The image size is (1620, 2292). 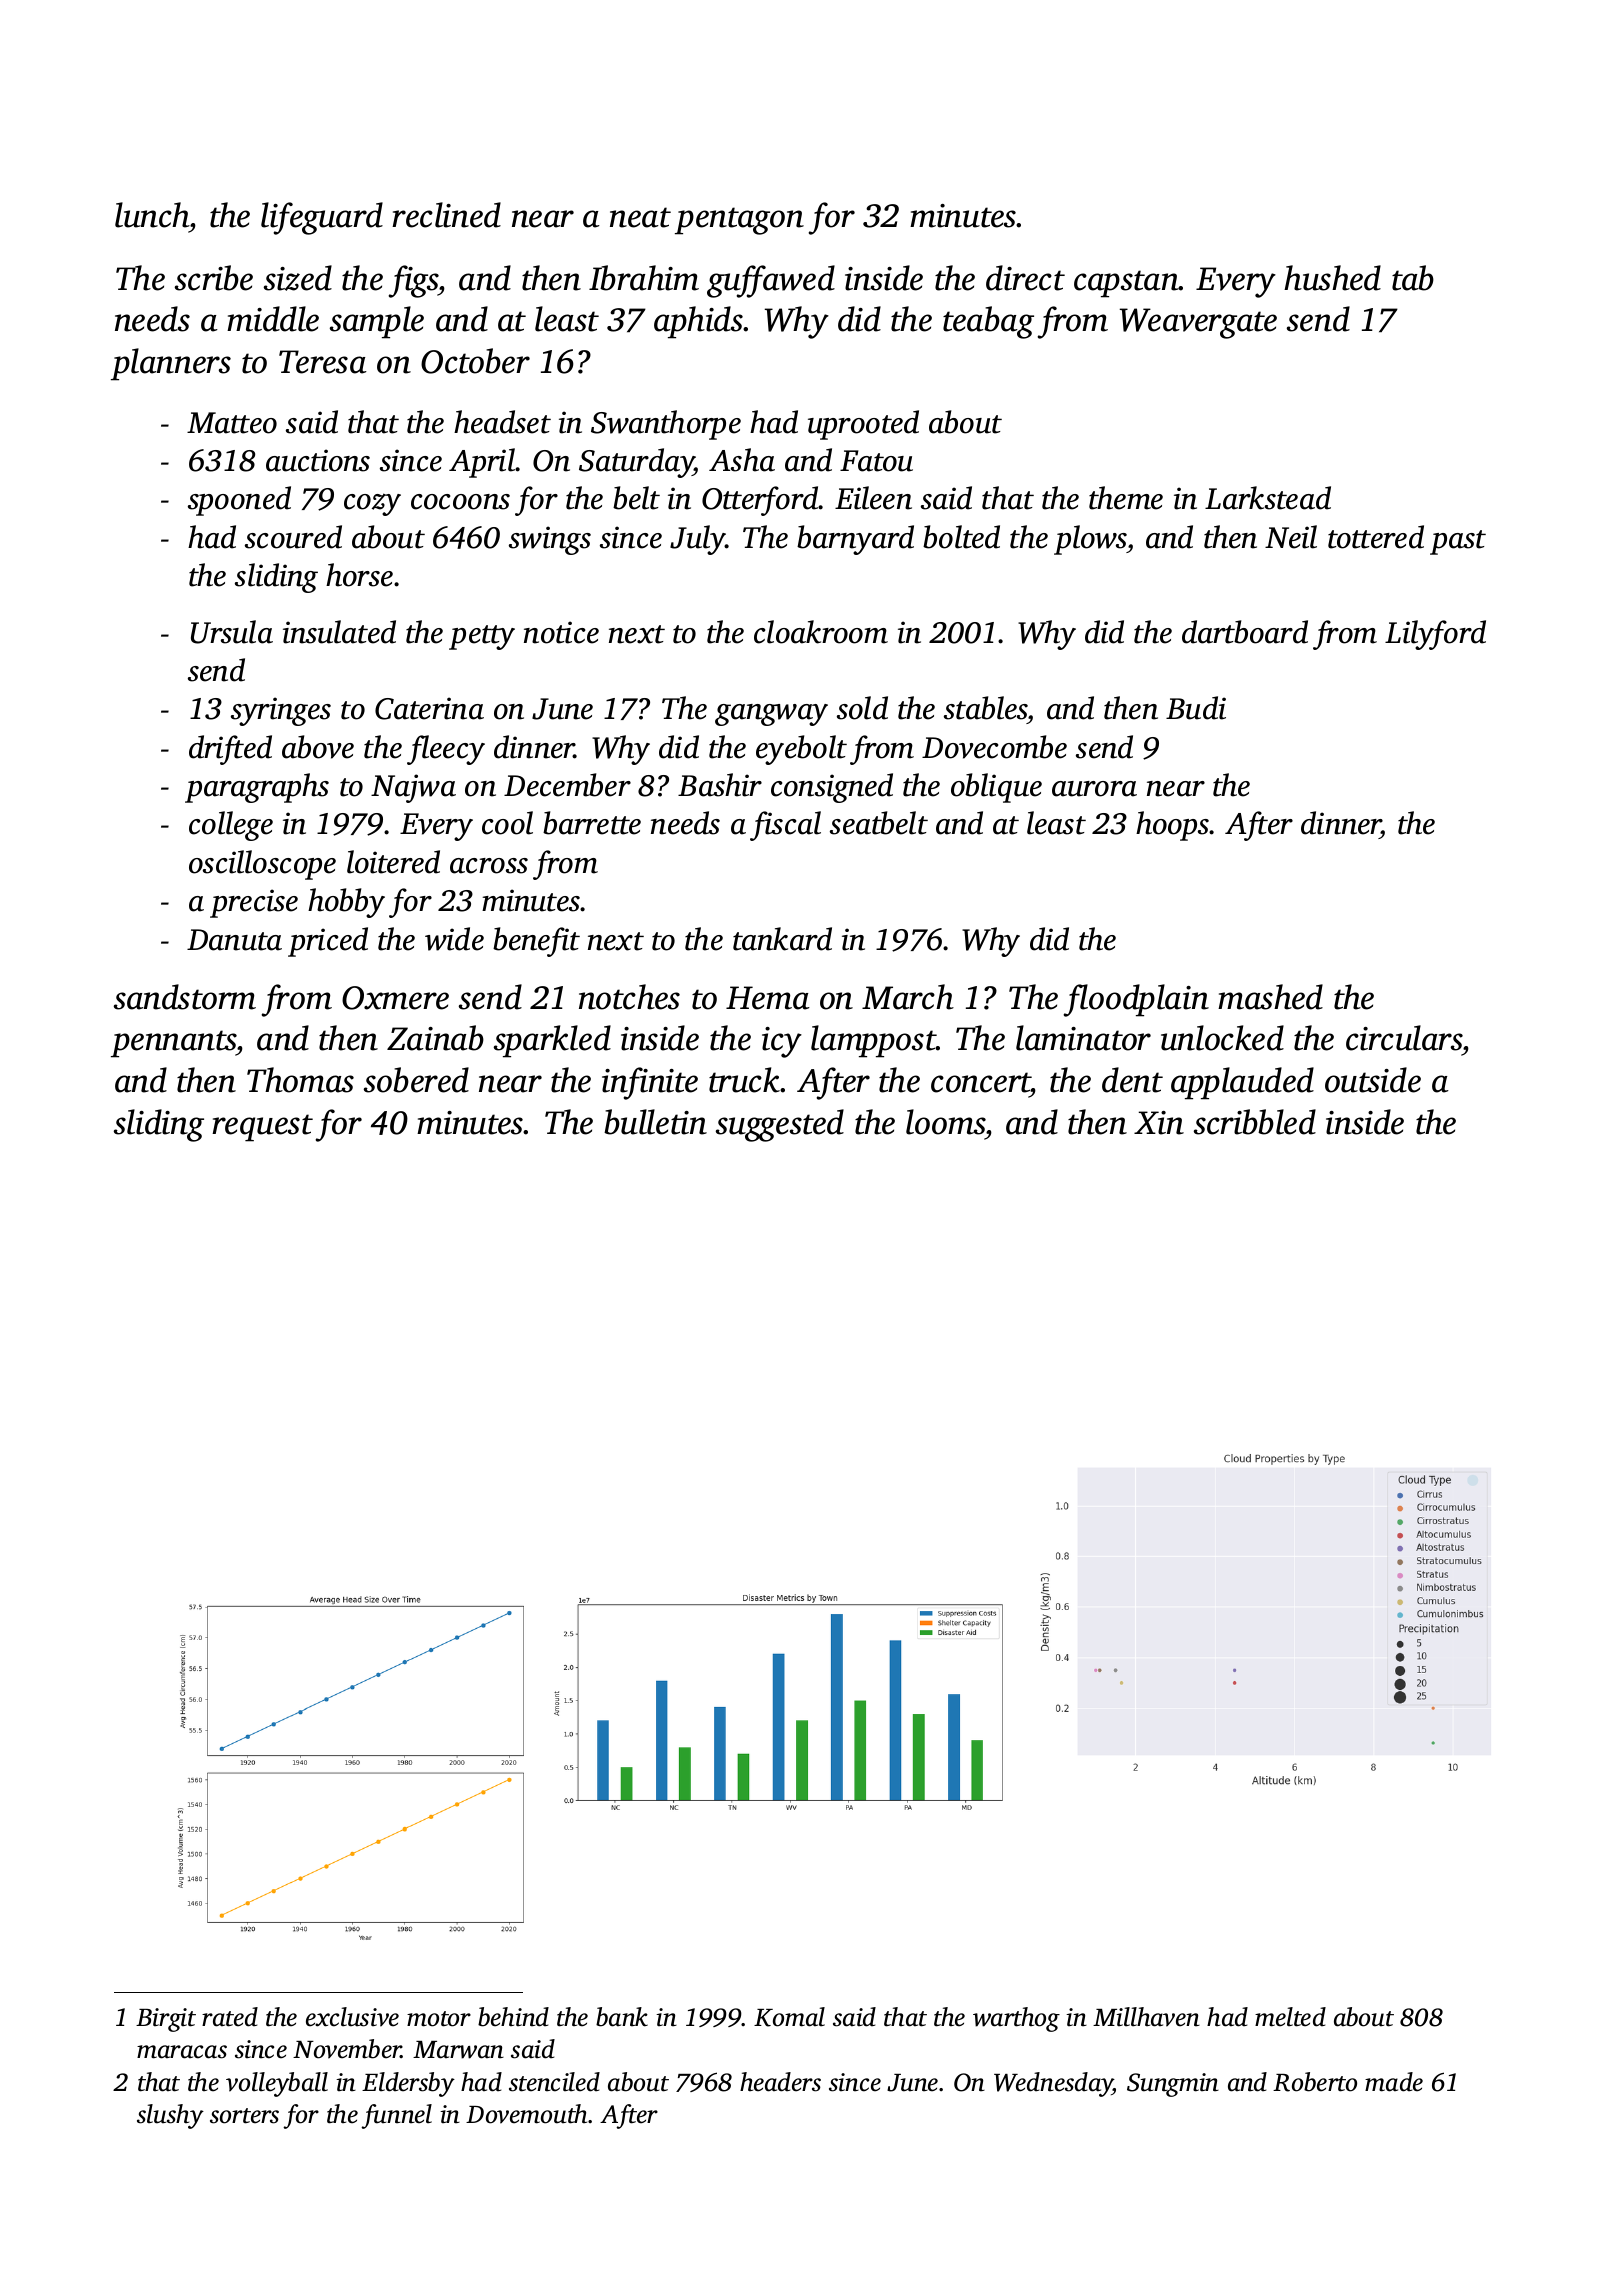 I want to click on volleyball, so click(x=277, y=2084).
